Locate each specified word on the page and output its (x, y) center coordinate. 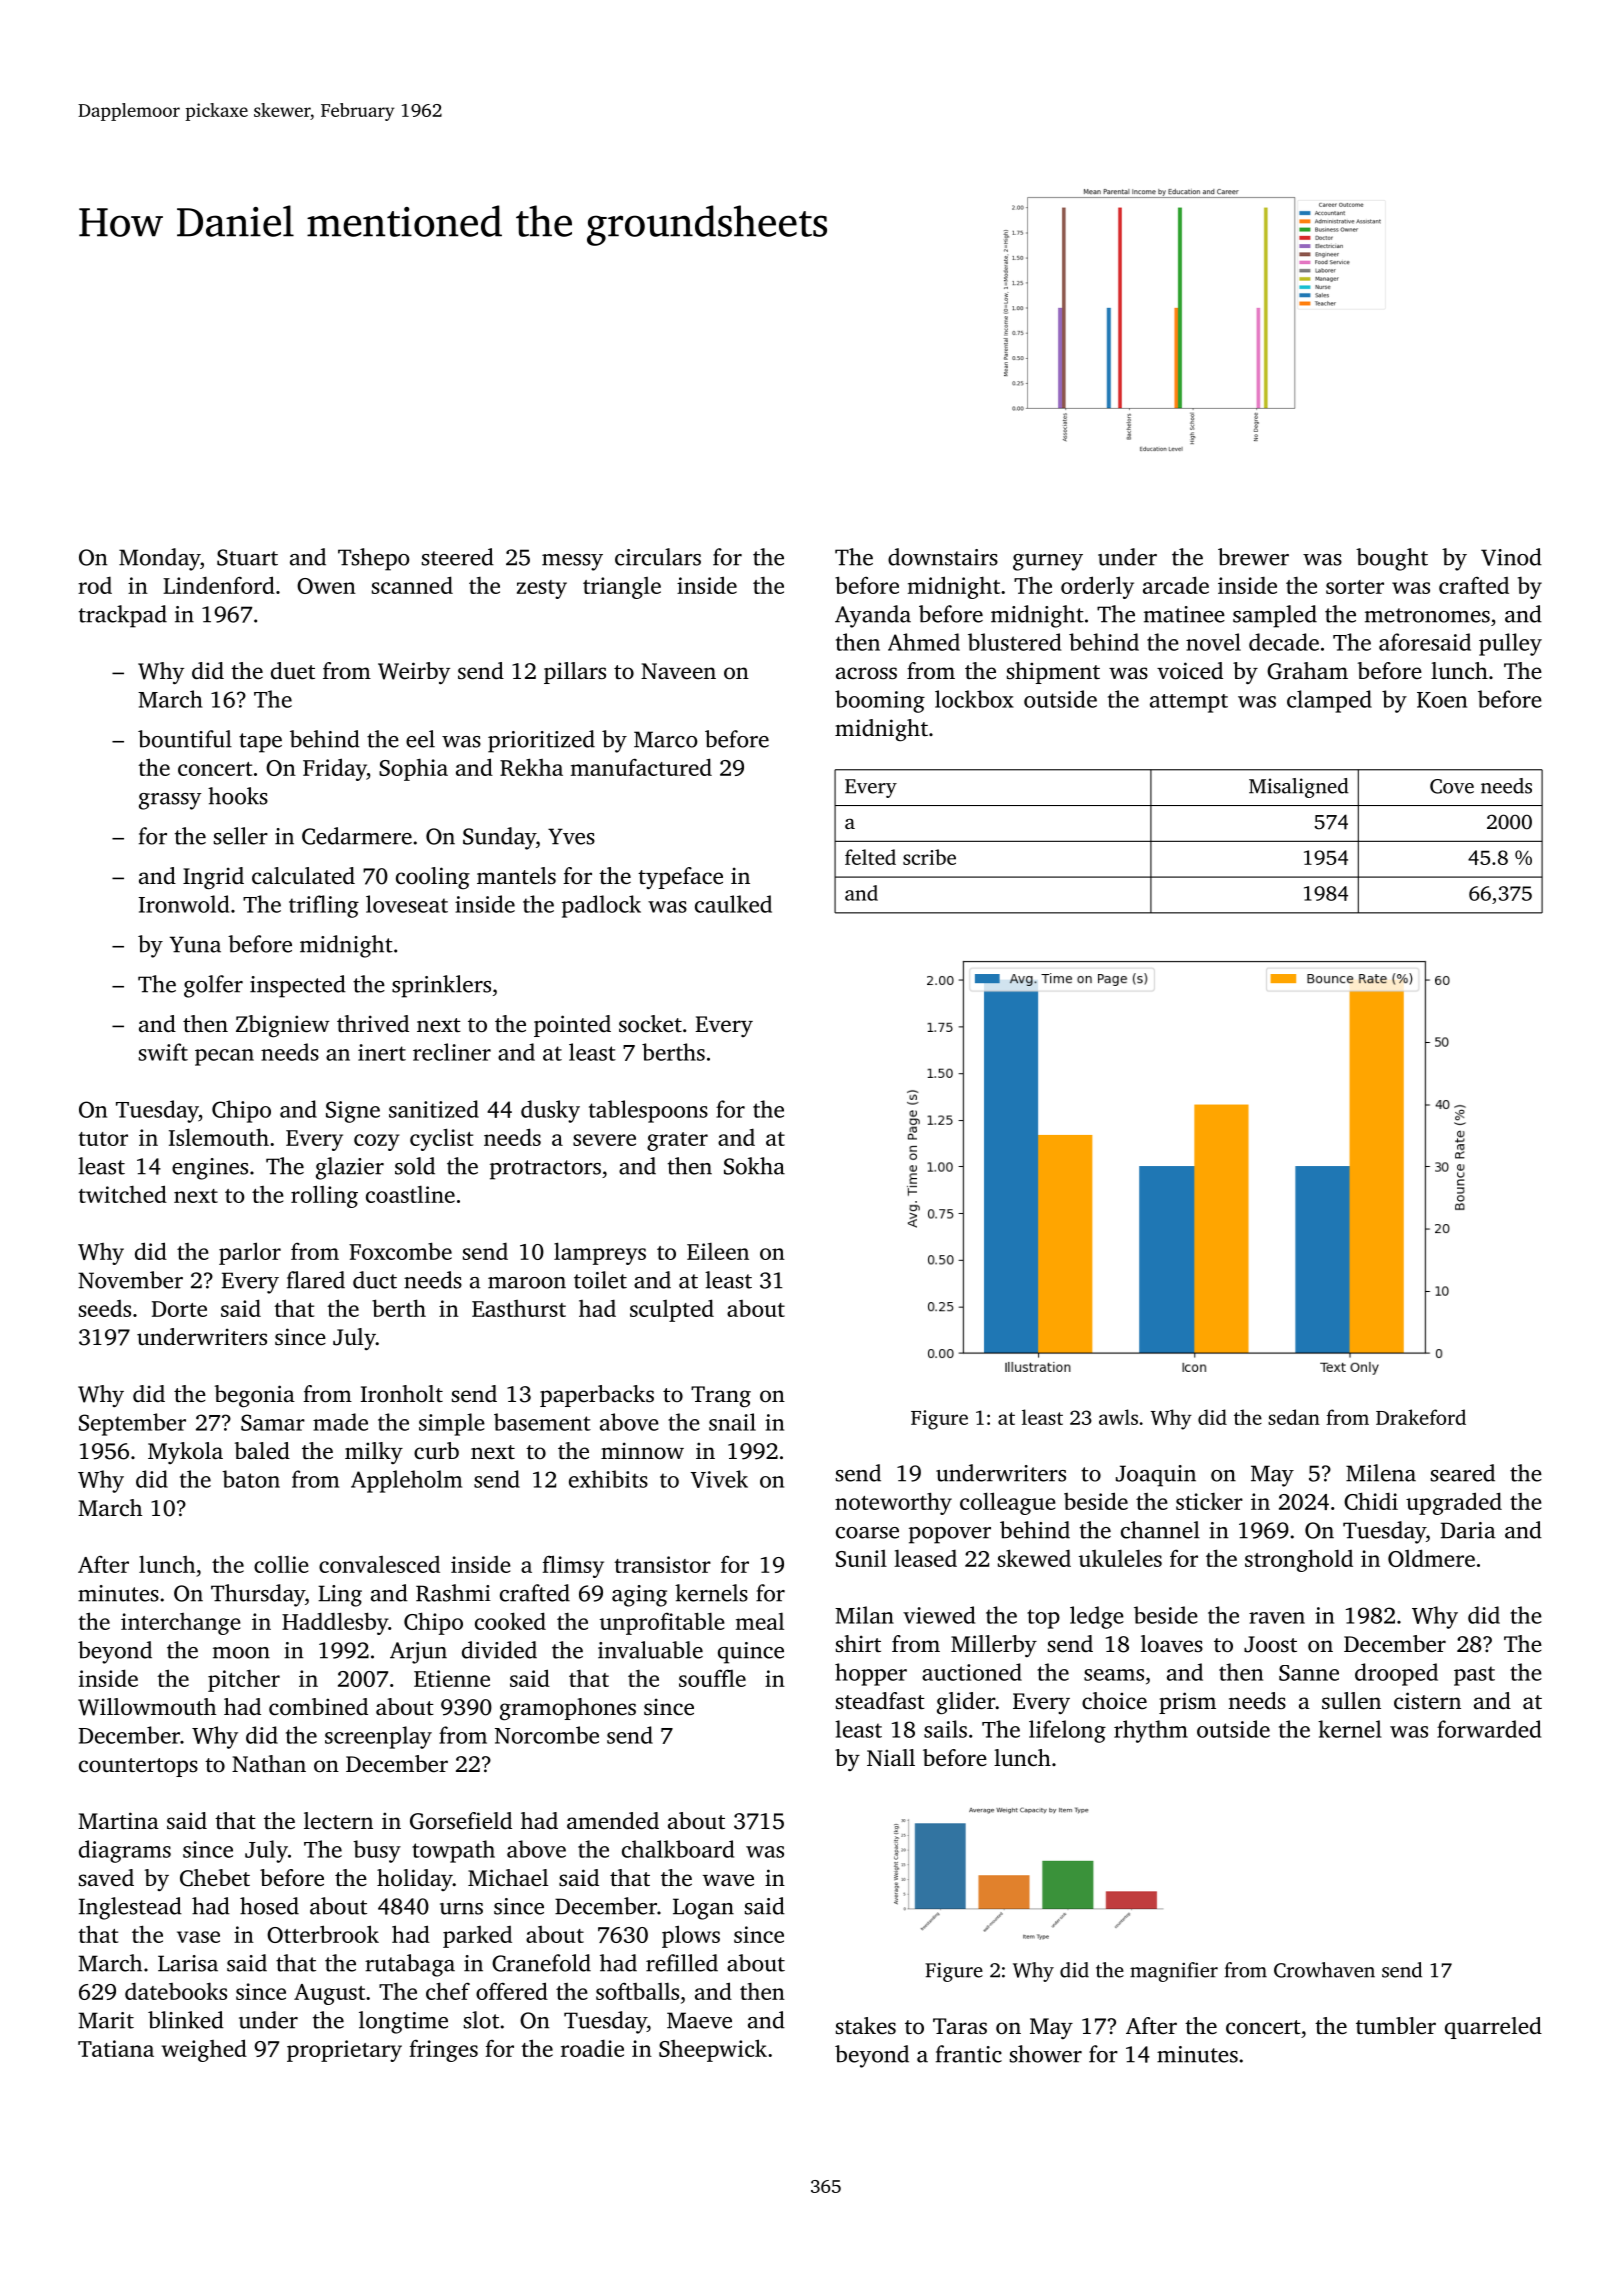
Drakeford (1421, 1417)
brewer (1253, 557)
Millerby (994, 1646)
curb (436, 1450)
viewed (939, 1615)
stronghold (1299, 1560)
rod (95, 585)
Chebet (215, 1878)
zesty (542, 589)
